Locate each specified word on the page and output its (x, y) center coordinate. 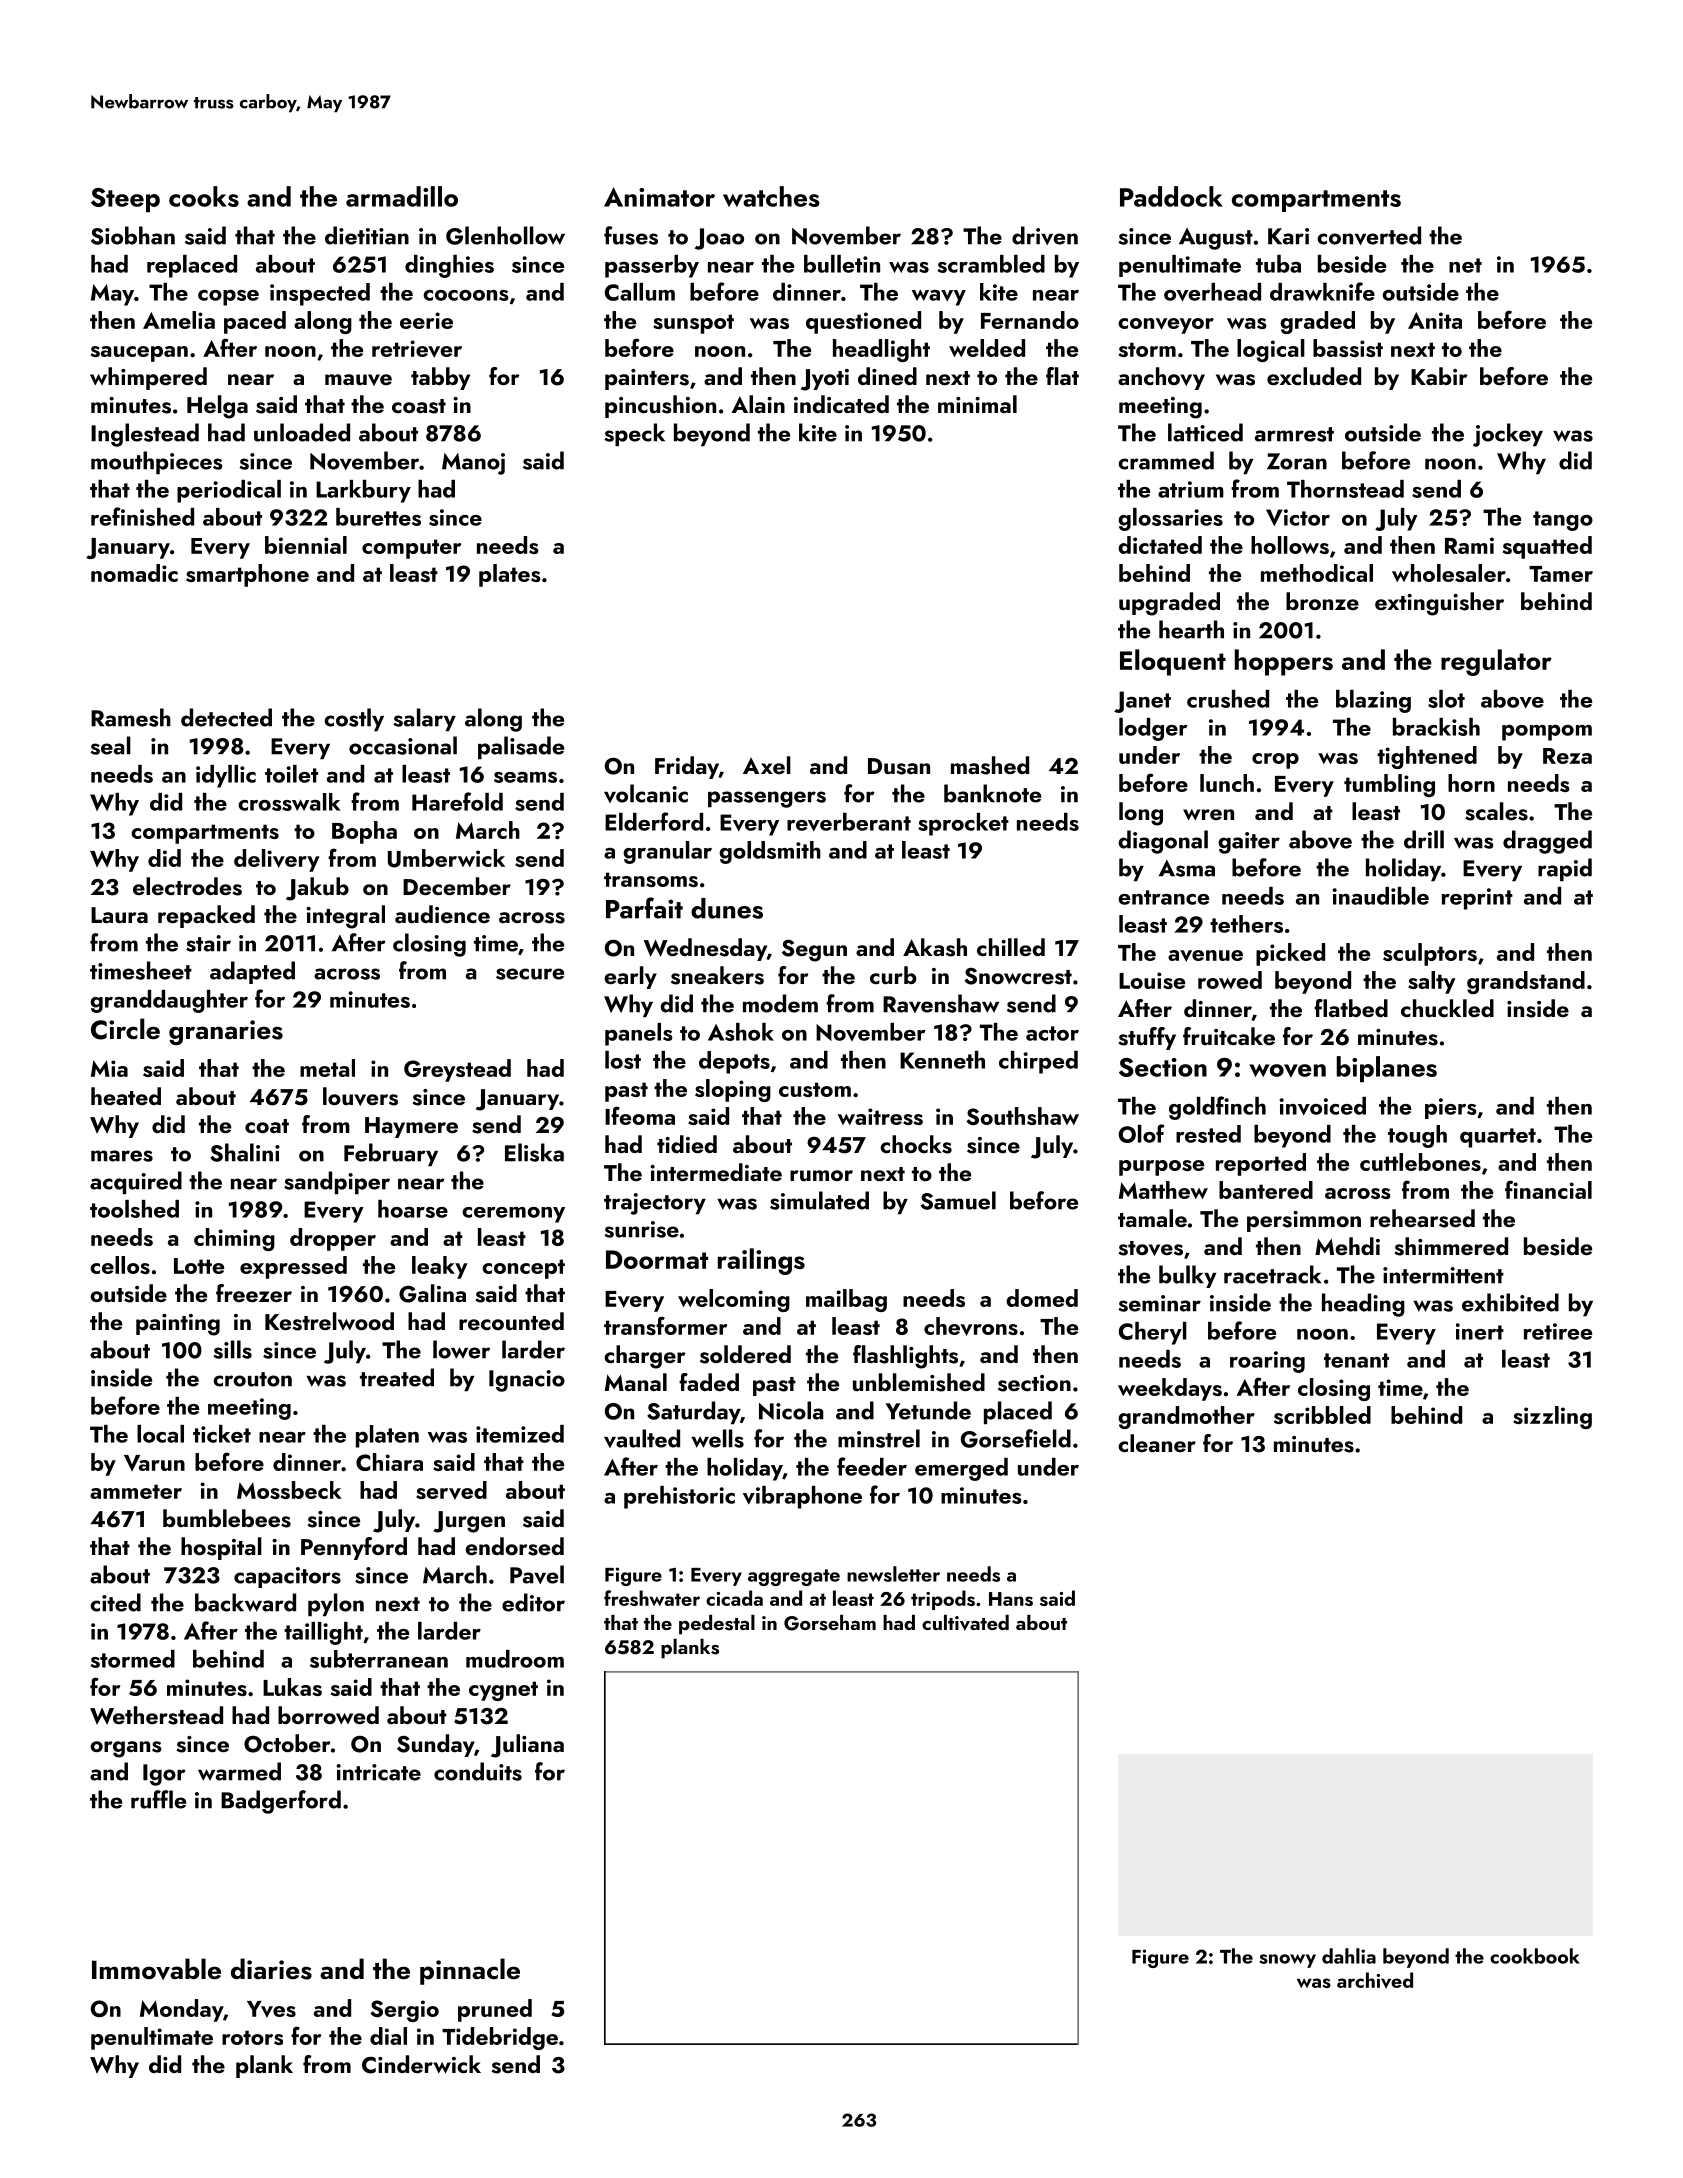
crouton (252, 1379)
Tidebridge (500, 2038)
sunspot (693, 324)
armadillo (402, 196)
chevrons (971, 1326)
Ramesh (131, 717)
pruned (495, 2010)
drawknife (1322, 291)
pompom (1547, 732)
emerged (961, 1469)
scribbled (1322, 1415)
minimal (977, 404)
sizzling (1552, 1417)
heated (126, 1096)
